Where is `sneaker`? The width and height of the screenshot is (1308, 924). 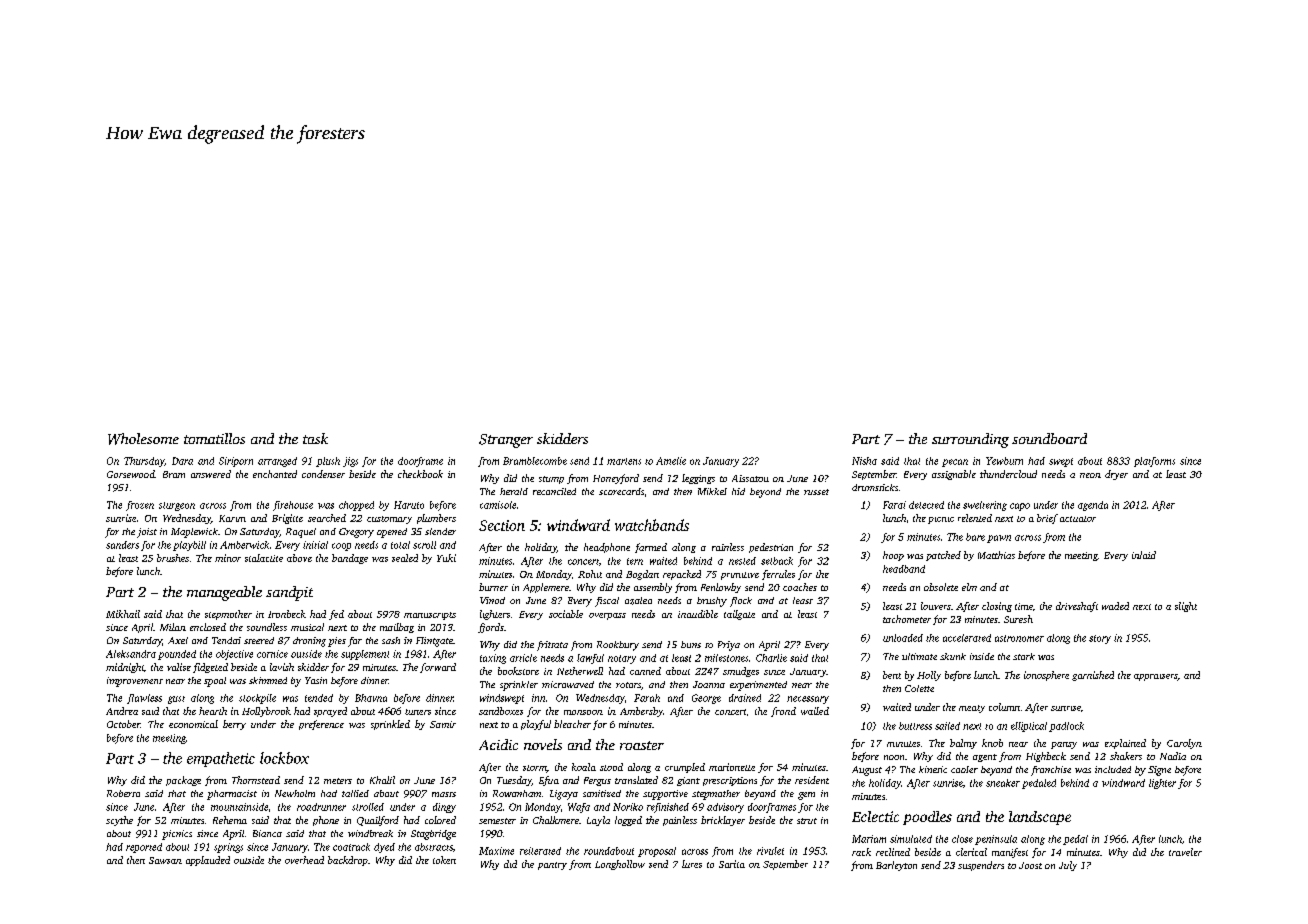 sneaker is located at coordinates (1003, 783).
